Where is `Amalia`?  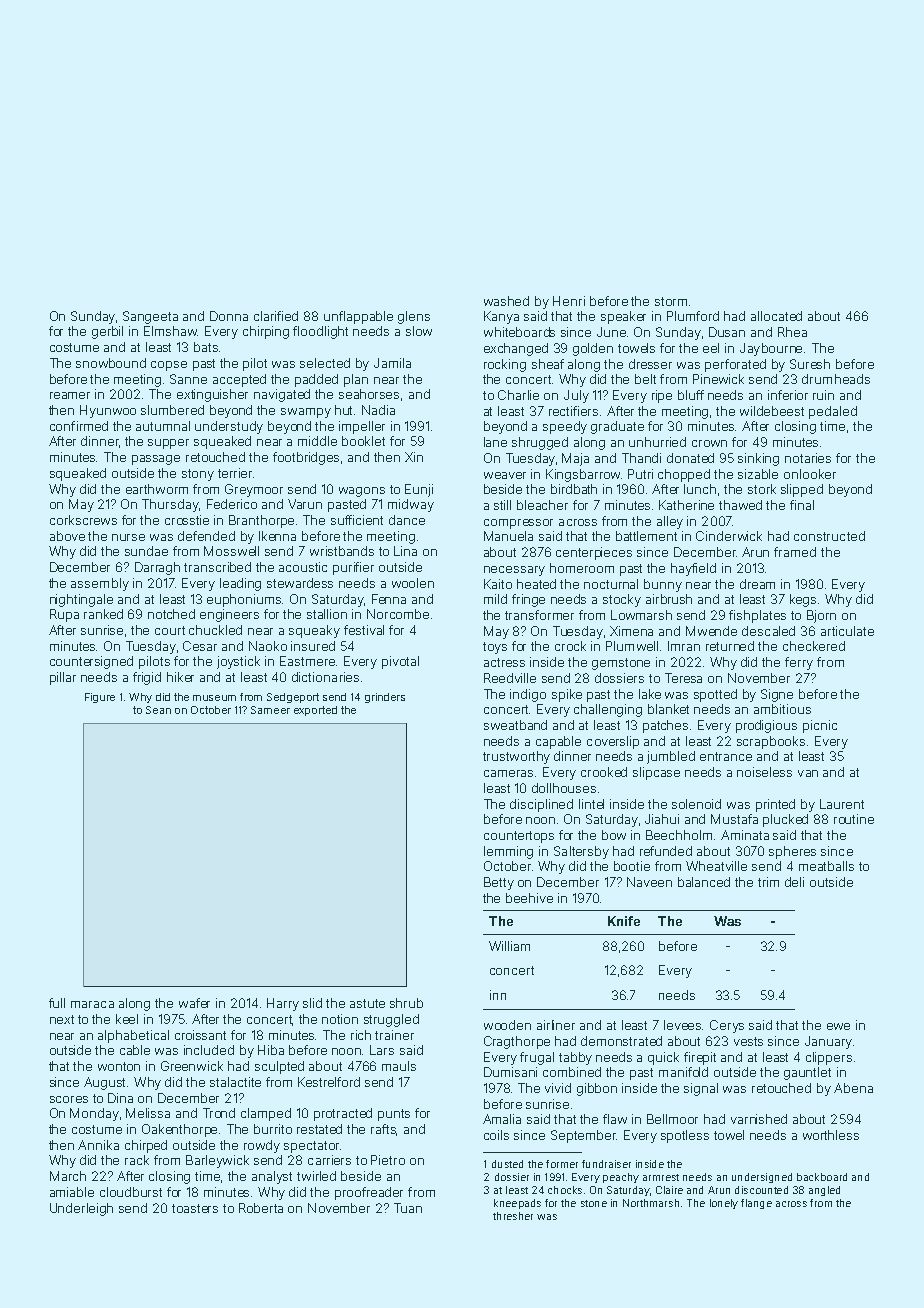
Amalia is located at coordinates (502, 1119).
